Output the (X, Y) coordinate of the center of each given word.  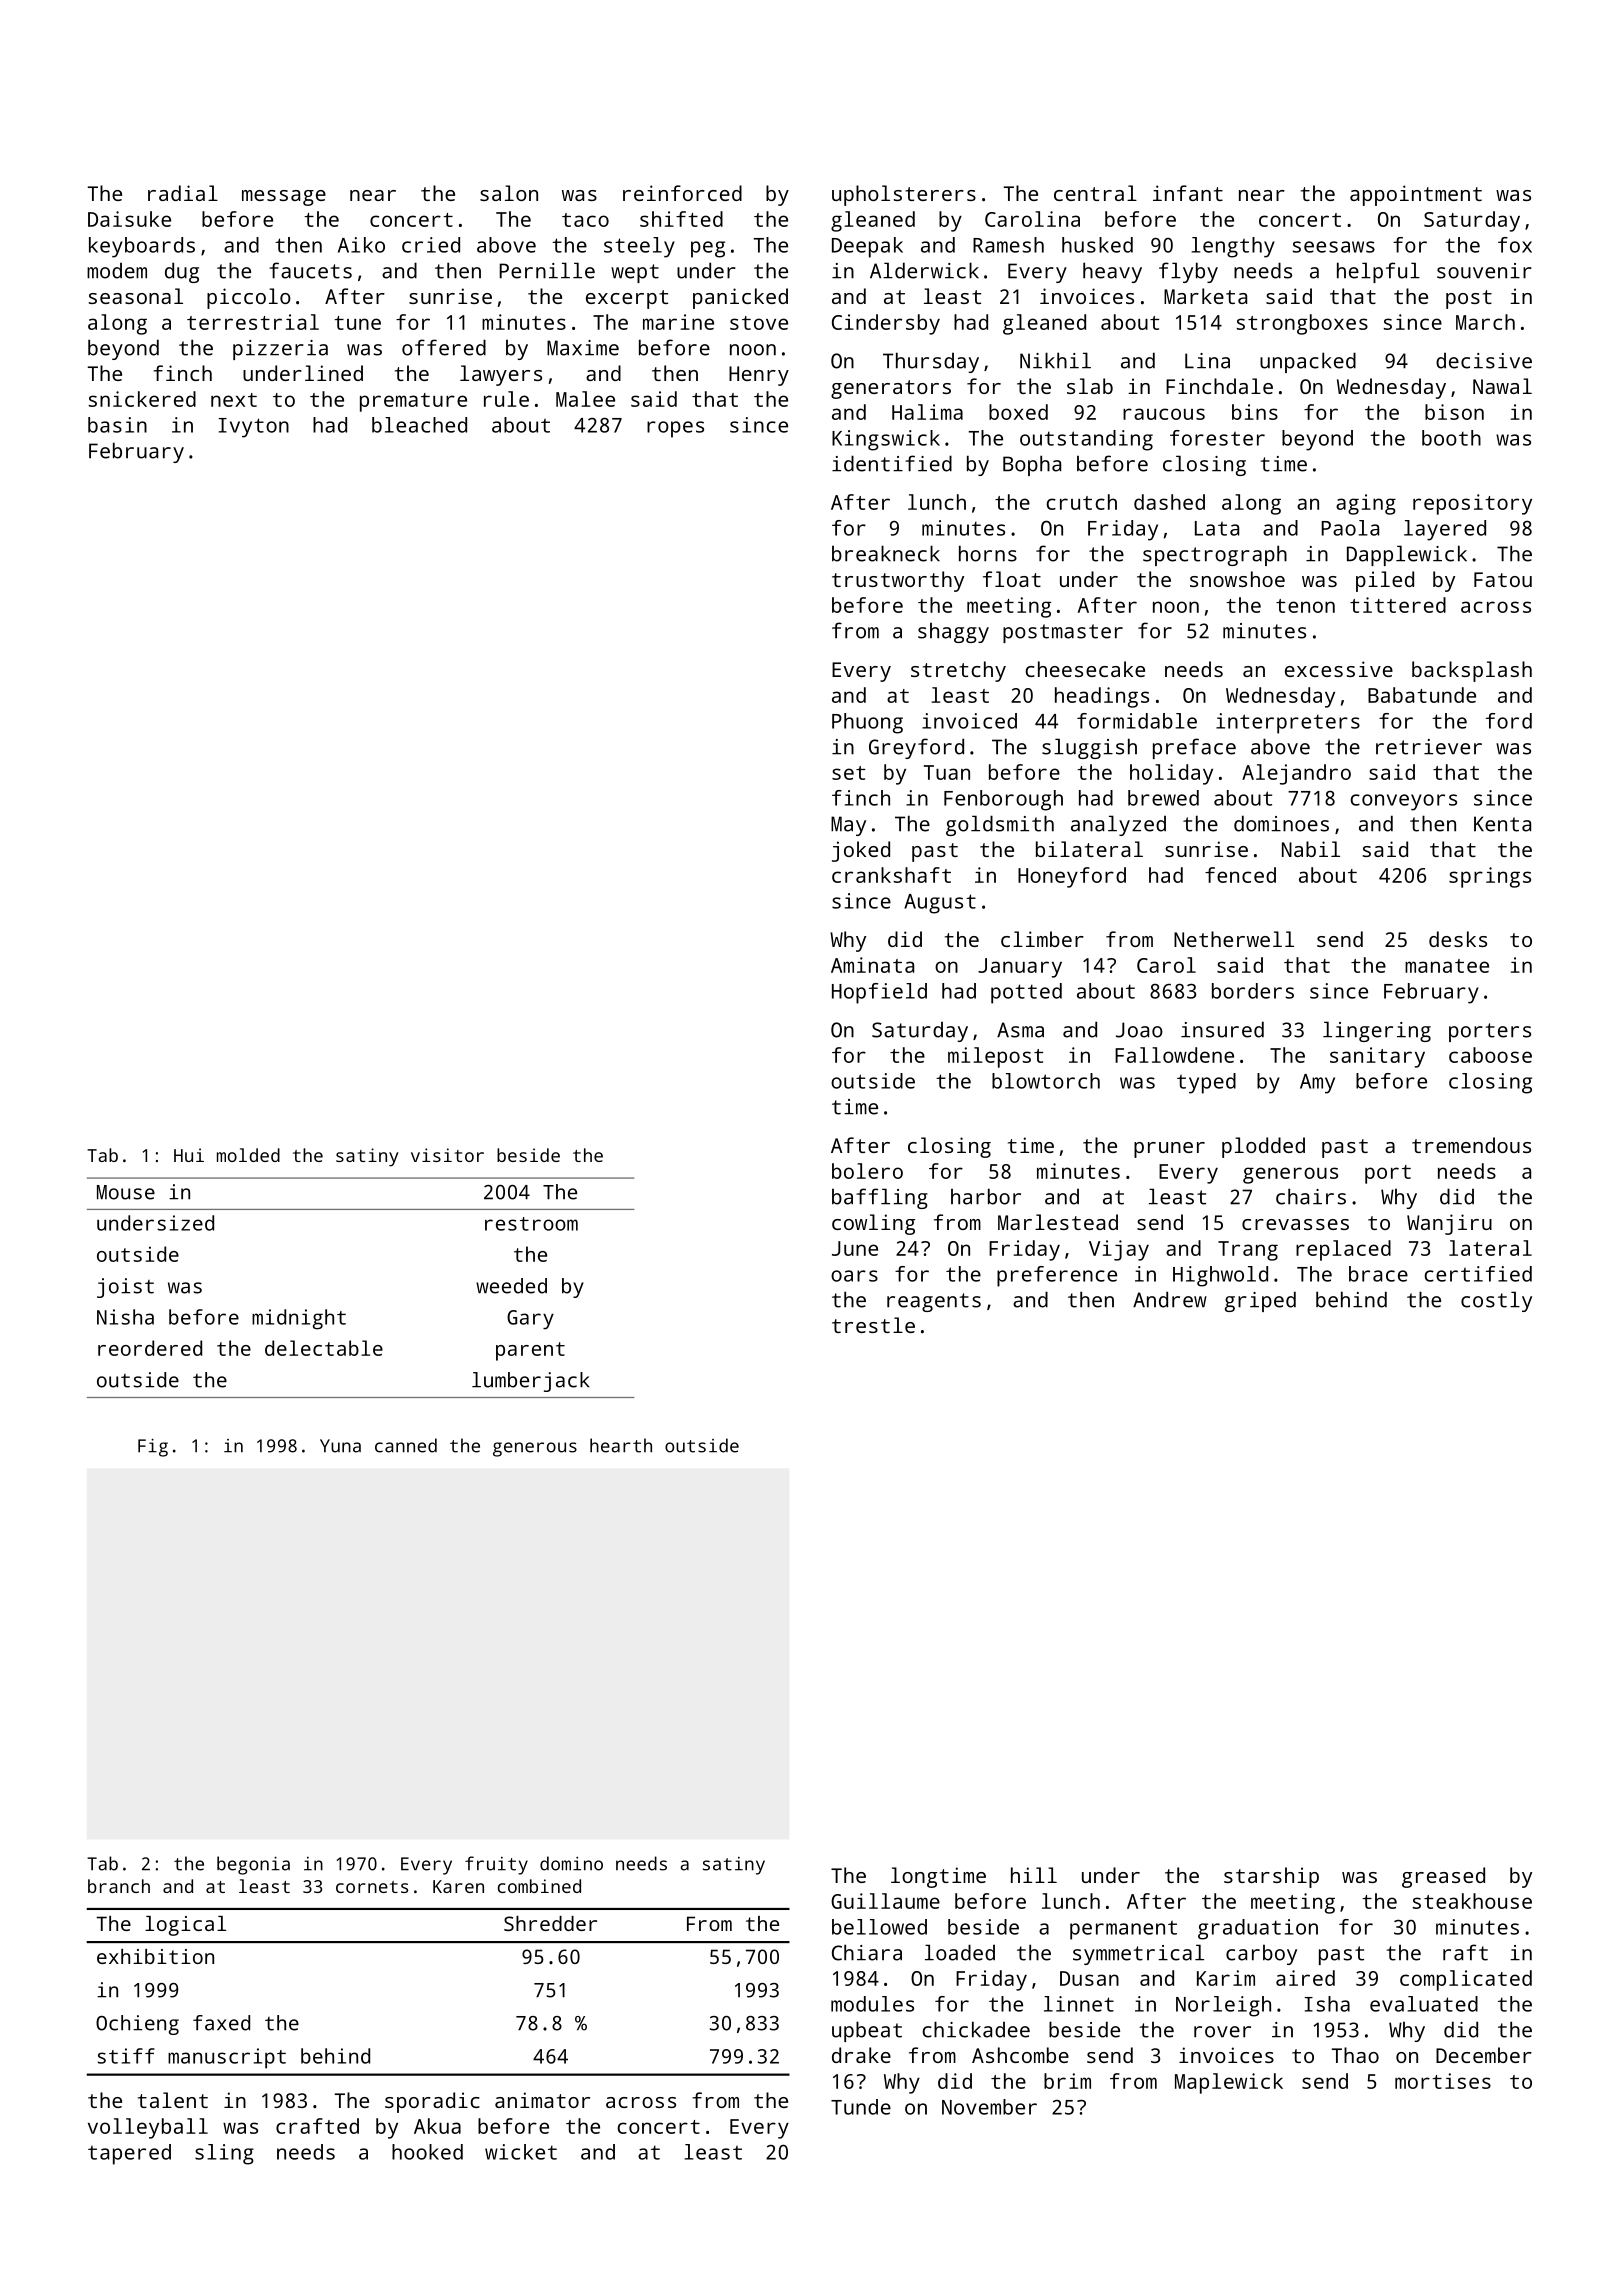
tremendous (1471, 1145)
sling (224, 2154)
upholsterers (904, 195)
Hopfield (879, 993)
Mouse (126, 1192)
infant (1188, 193)
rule (506, 399)
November (989, 2107)
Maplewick (1229, 2083)
